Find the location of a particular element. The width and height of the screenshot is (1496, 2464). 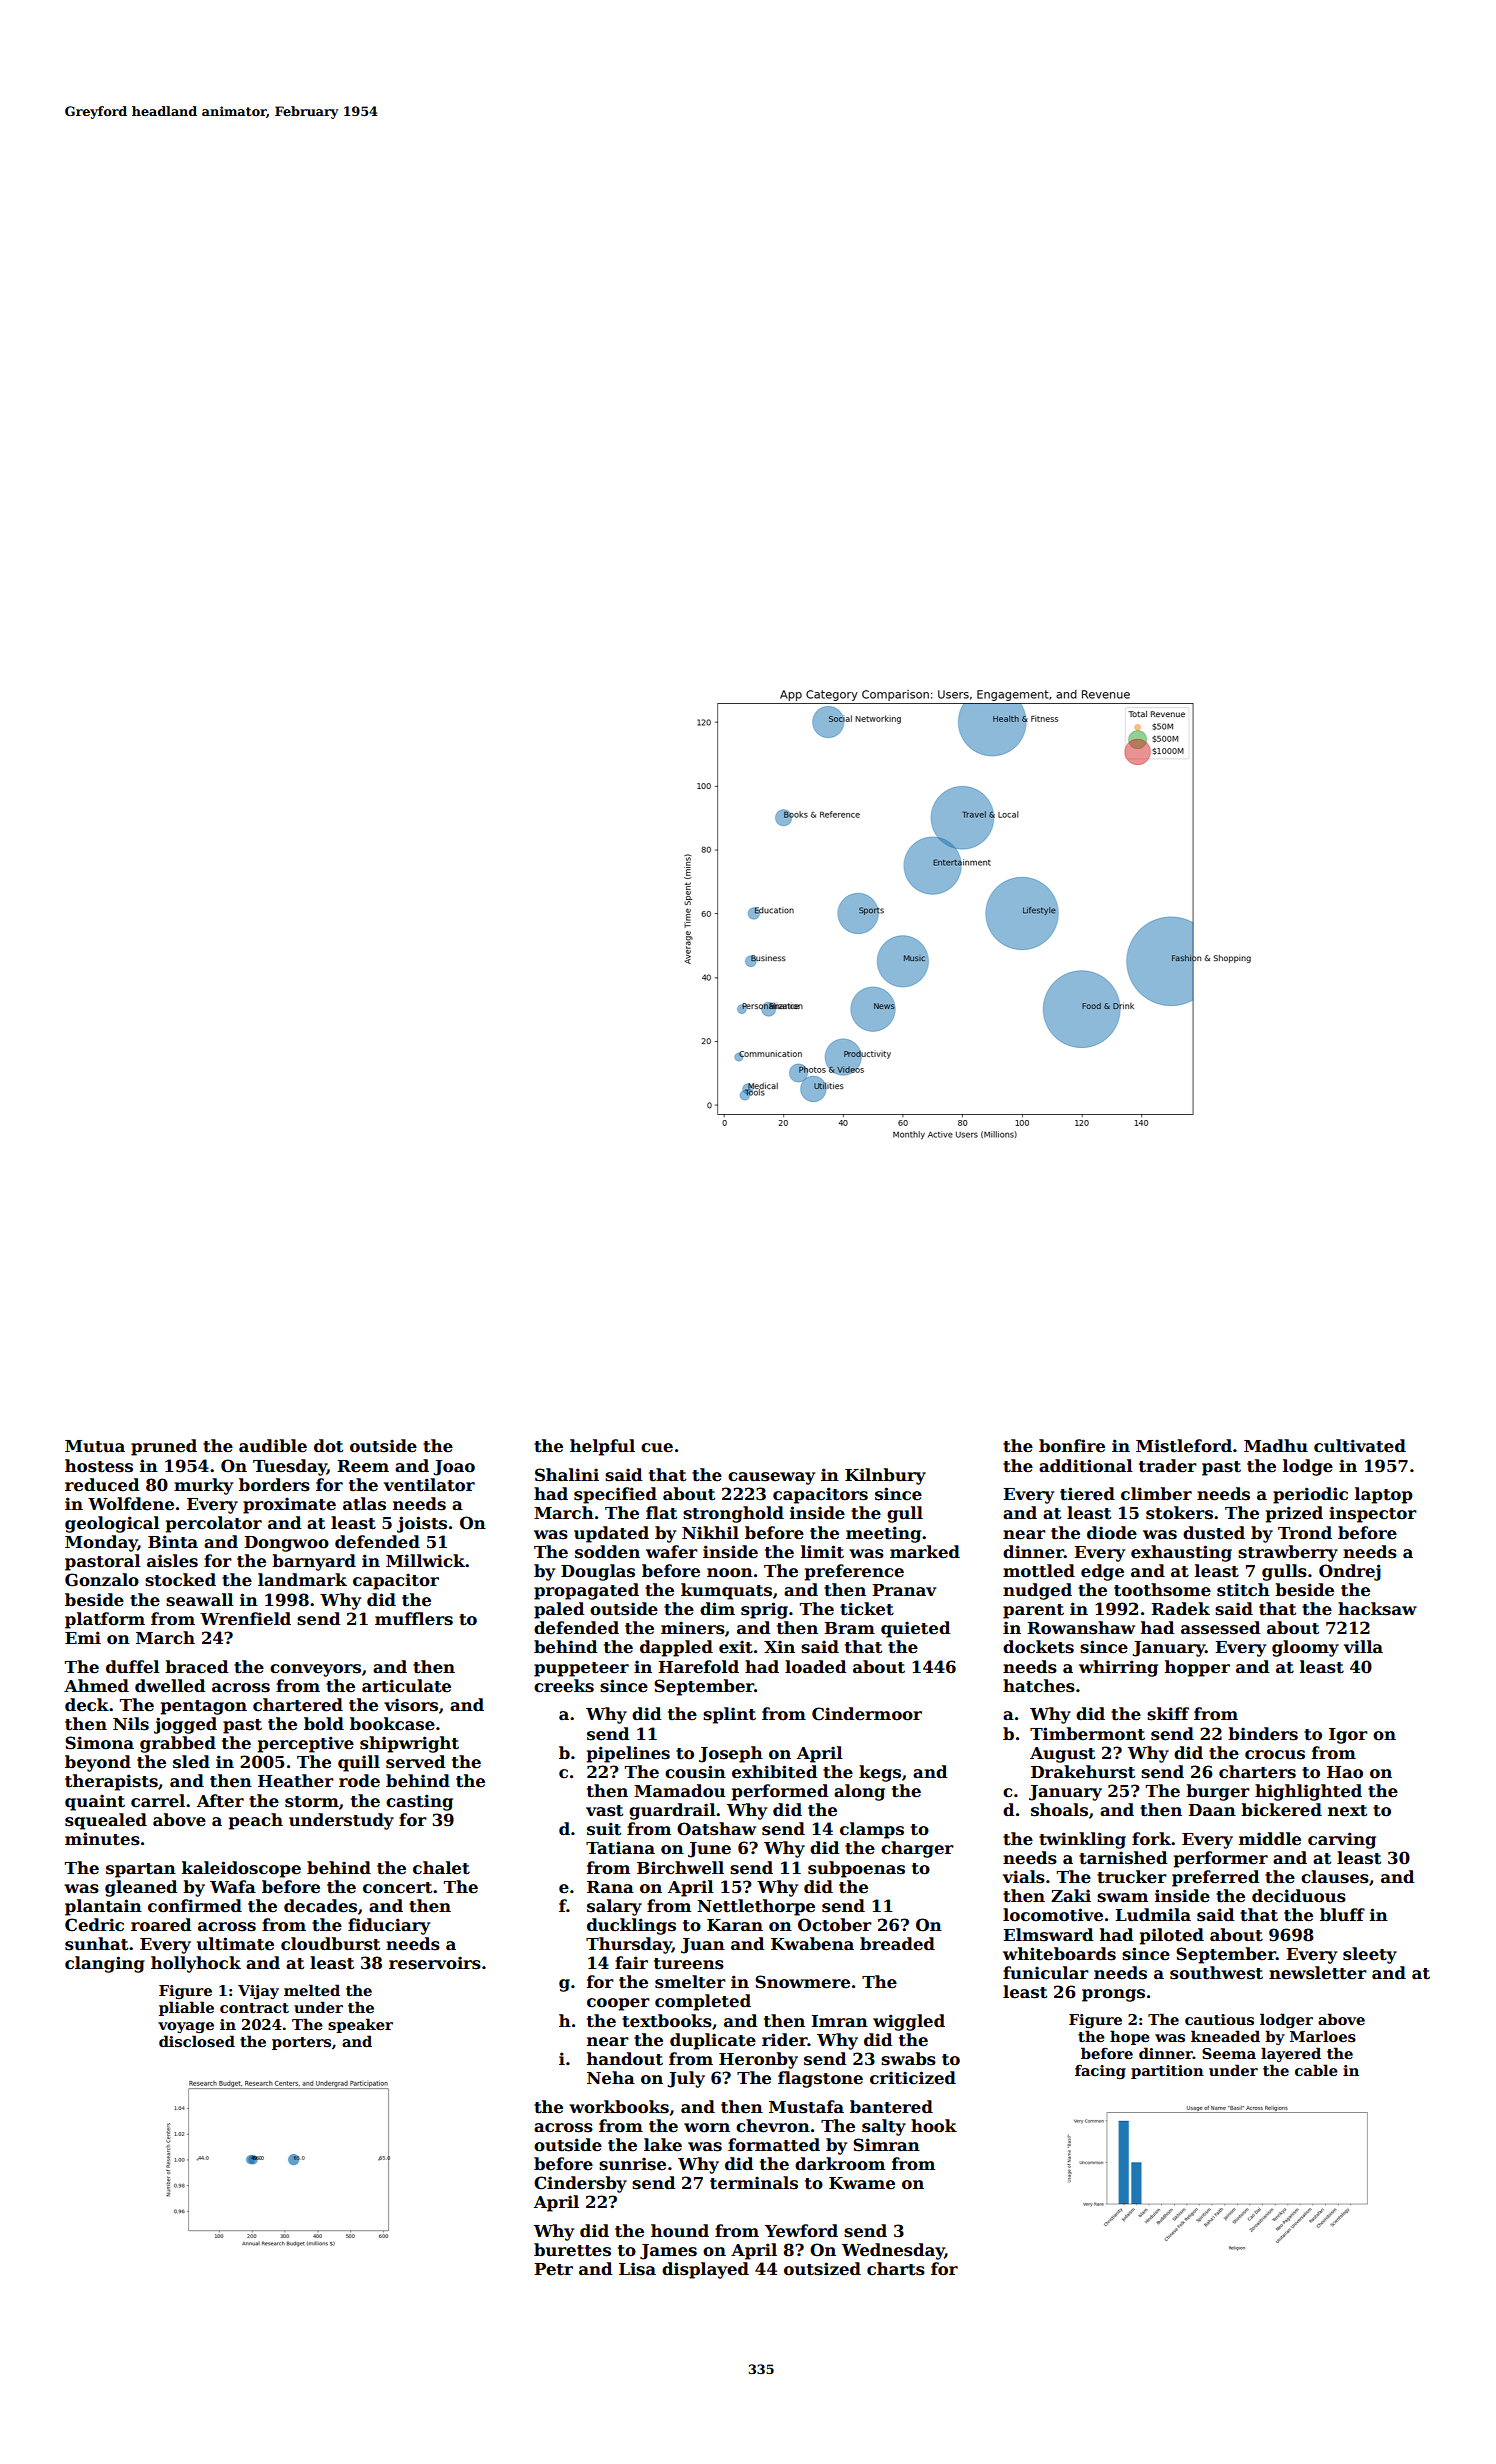

articulate is located at coordinates (406, 1686).
